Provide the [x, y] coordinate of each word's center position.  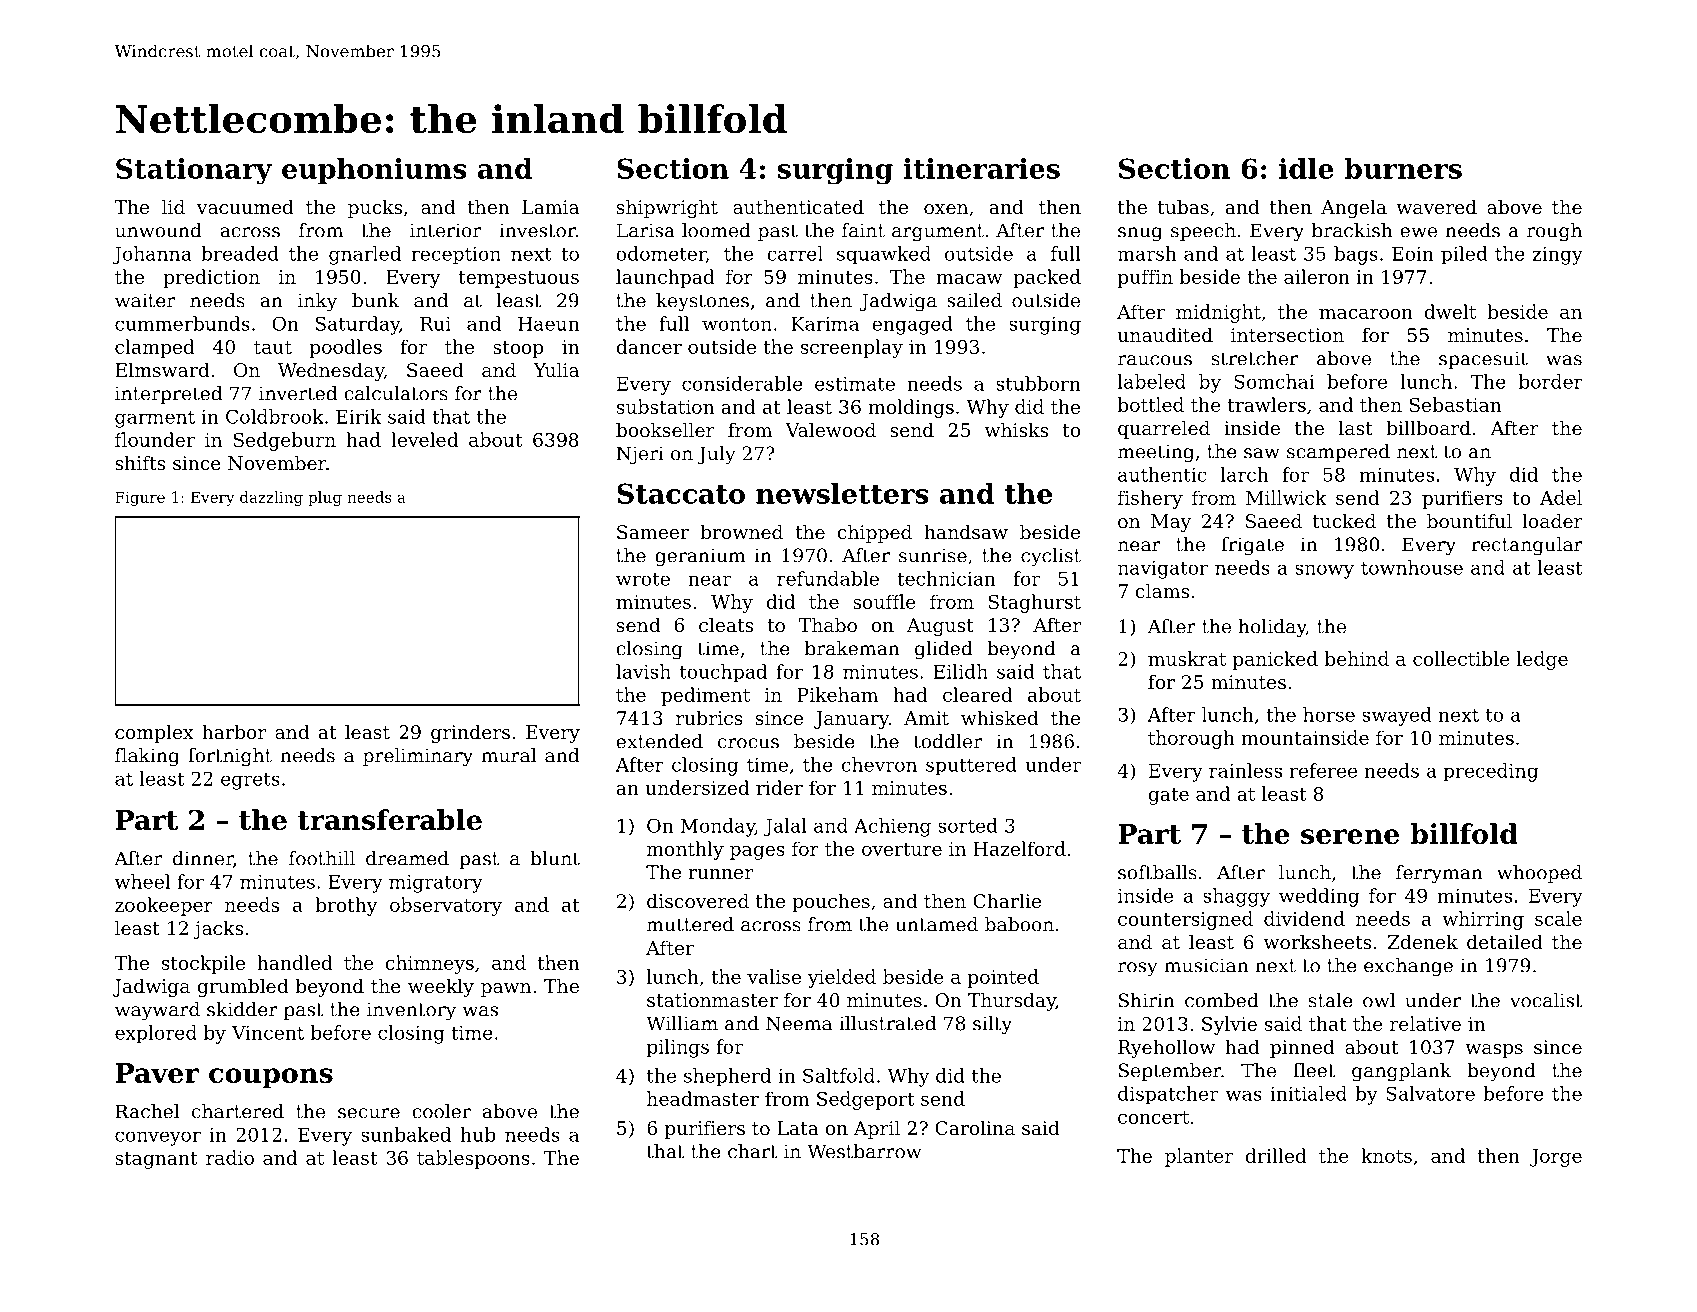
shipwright [667, 208]
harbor [234, 731]
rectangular [1527, 546]
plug [325, 498]
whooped [1539, 874]
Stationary [194, 171]
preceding [1490, 772]
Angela [1354, 208]
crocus [748, 743]
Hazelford [1019, 848]
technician [946, 578]
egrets [250, 781]
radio [230, 1157]
